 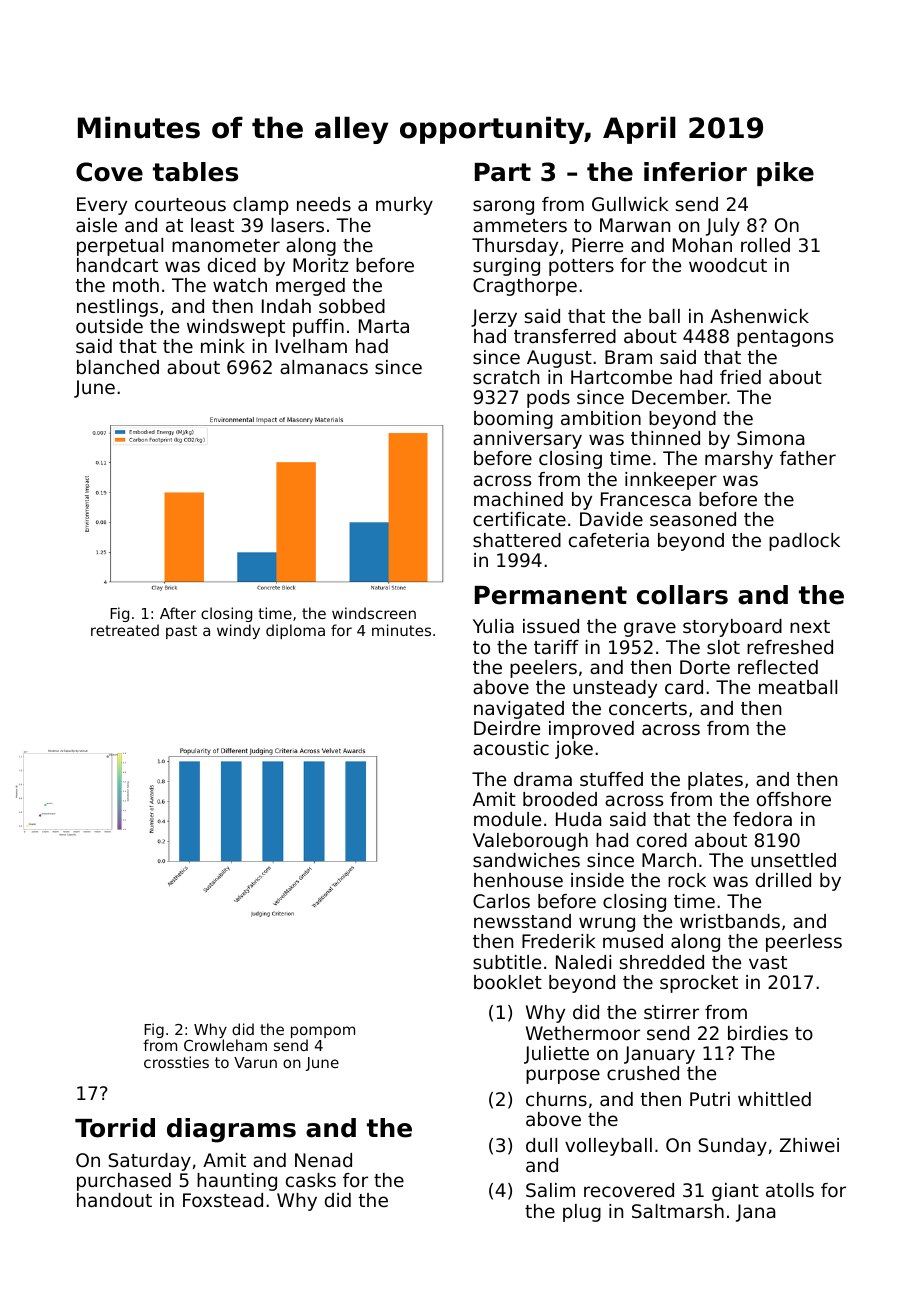 What do you see at coordinates (740, 377) in the page?
I see `fried` at bounding box center [740, 377].
